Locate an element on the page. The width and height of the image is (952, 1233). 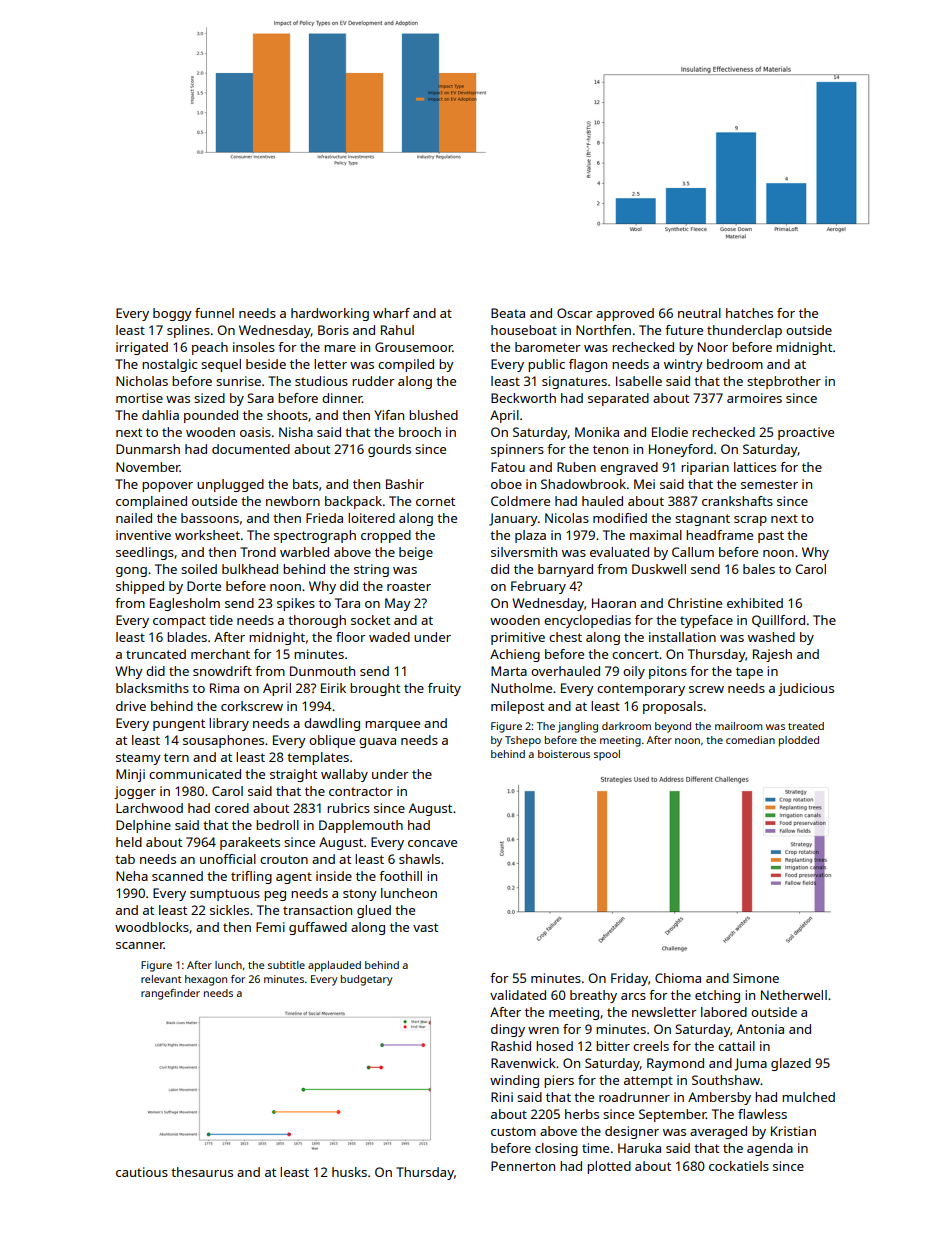
comedian is located at coordinates (750, 740).
